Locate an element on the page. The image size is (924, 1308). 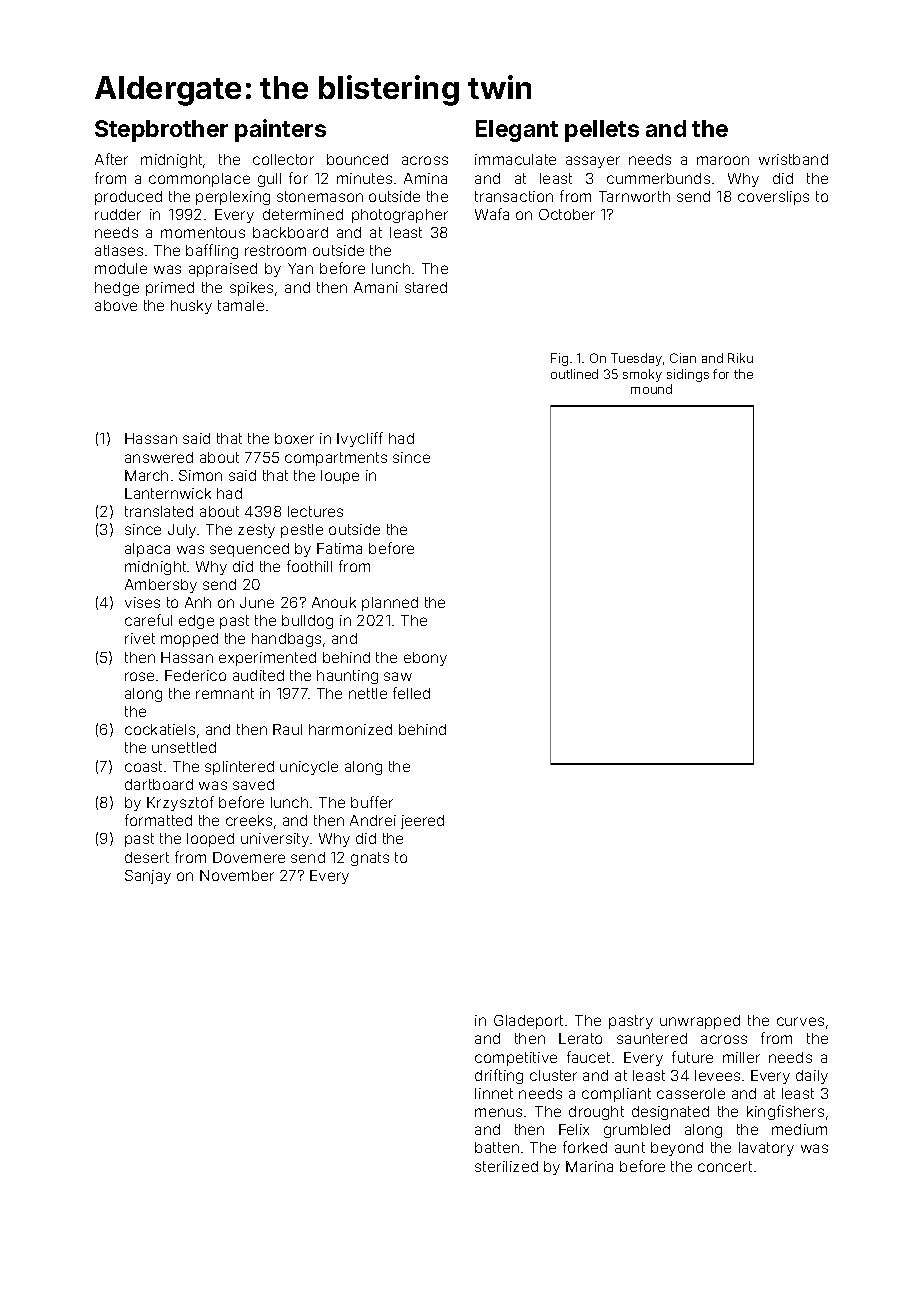
mound is located at coordinates (651, 389).
